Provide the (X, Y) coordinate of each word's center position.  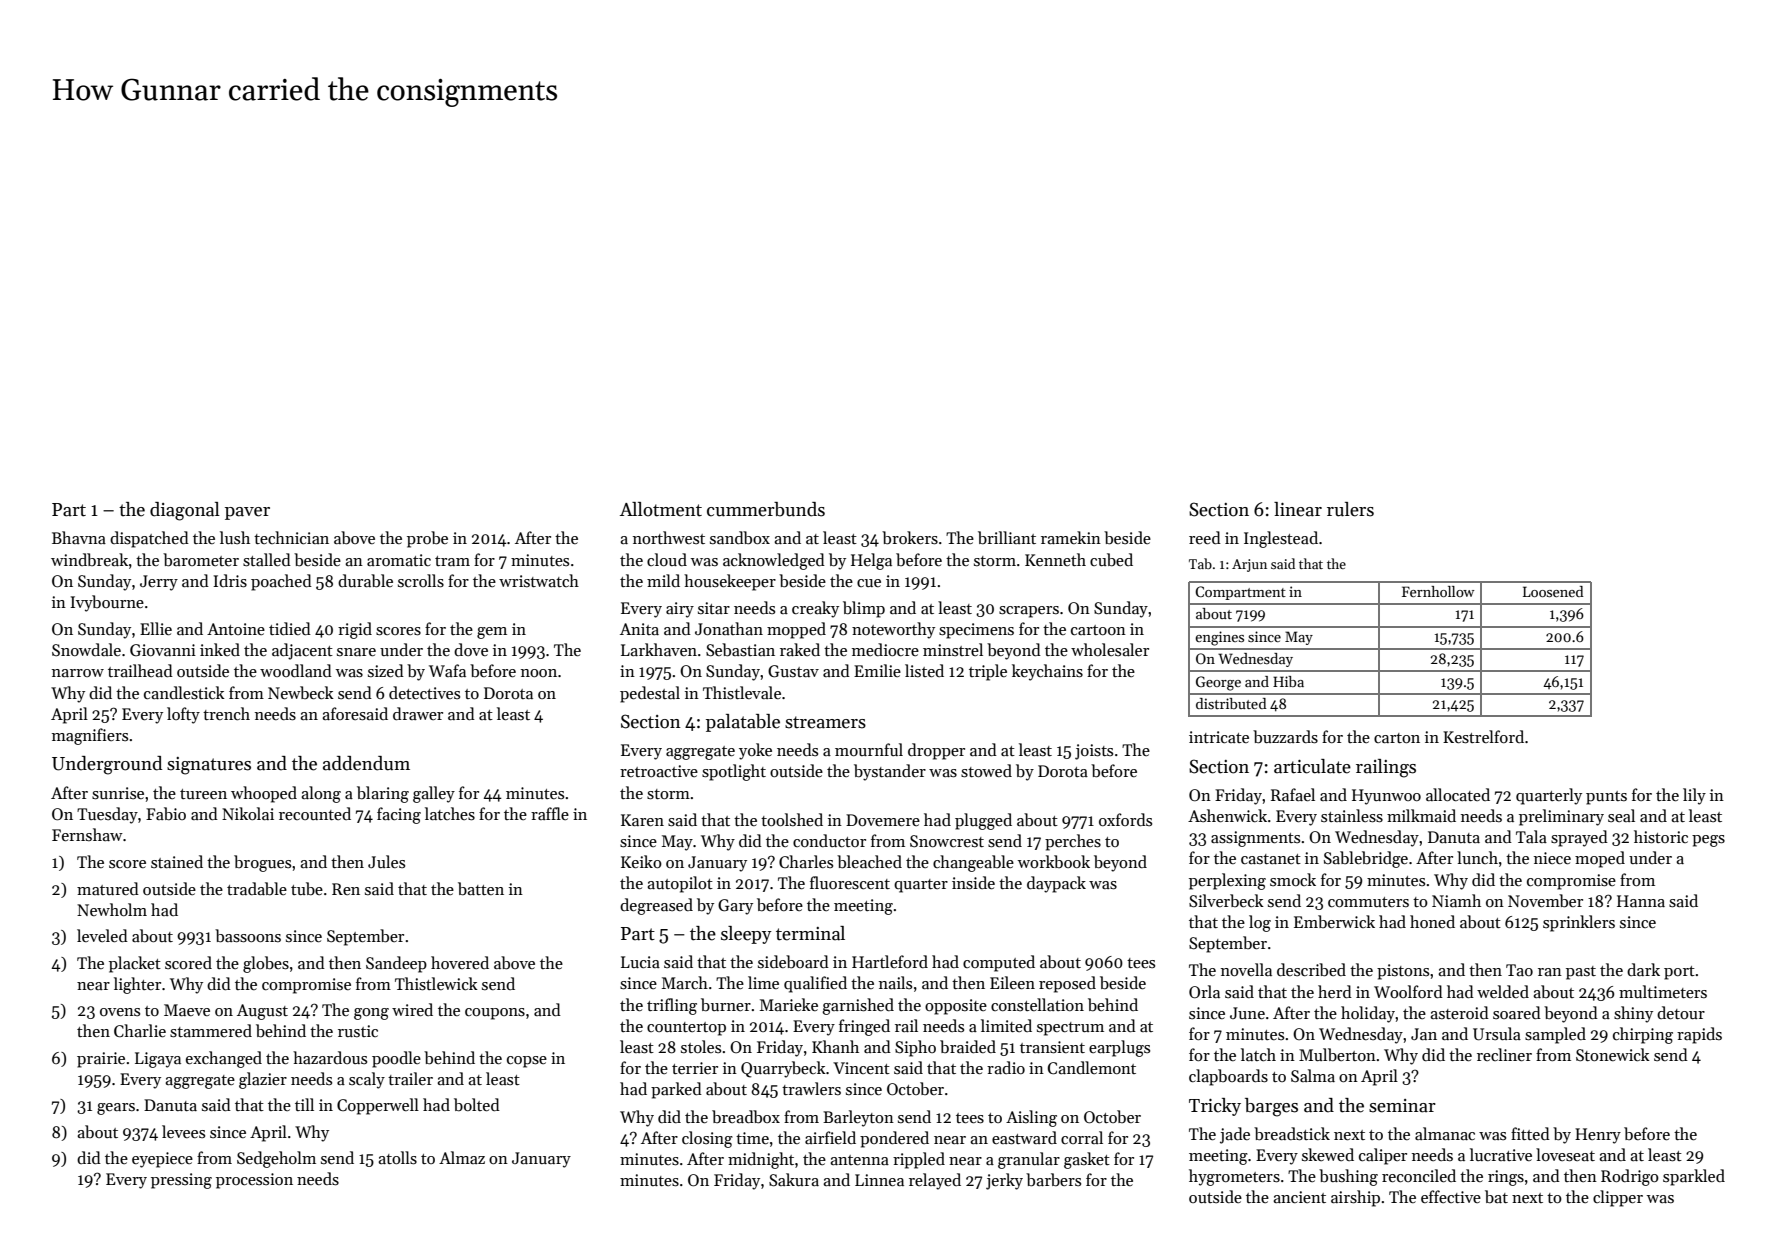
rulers (1350, 509)
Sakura (794, 1180)
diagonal (185, 511)
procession (254, 1181)
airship (1355, 1198)
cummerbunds (766, 509)
